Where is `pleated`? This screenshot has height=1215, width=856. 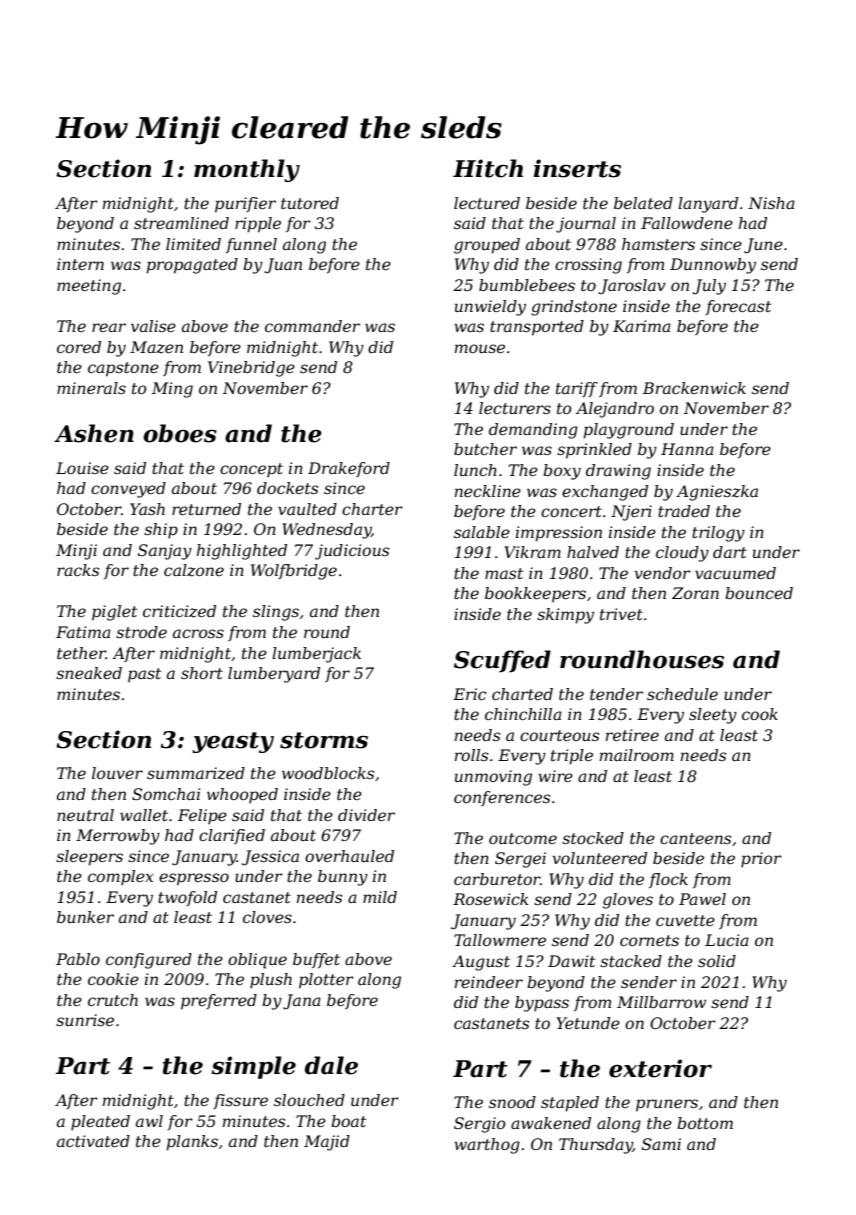
pleated is located at coordinates (100, 1122).
